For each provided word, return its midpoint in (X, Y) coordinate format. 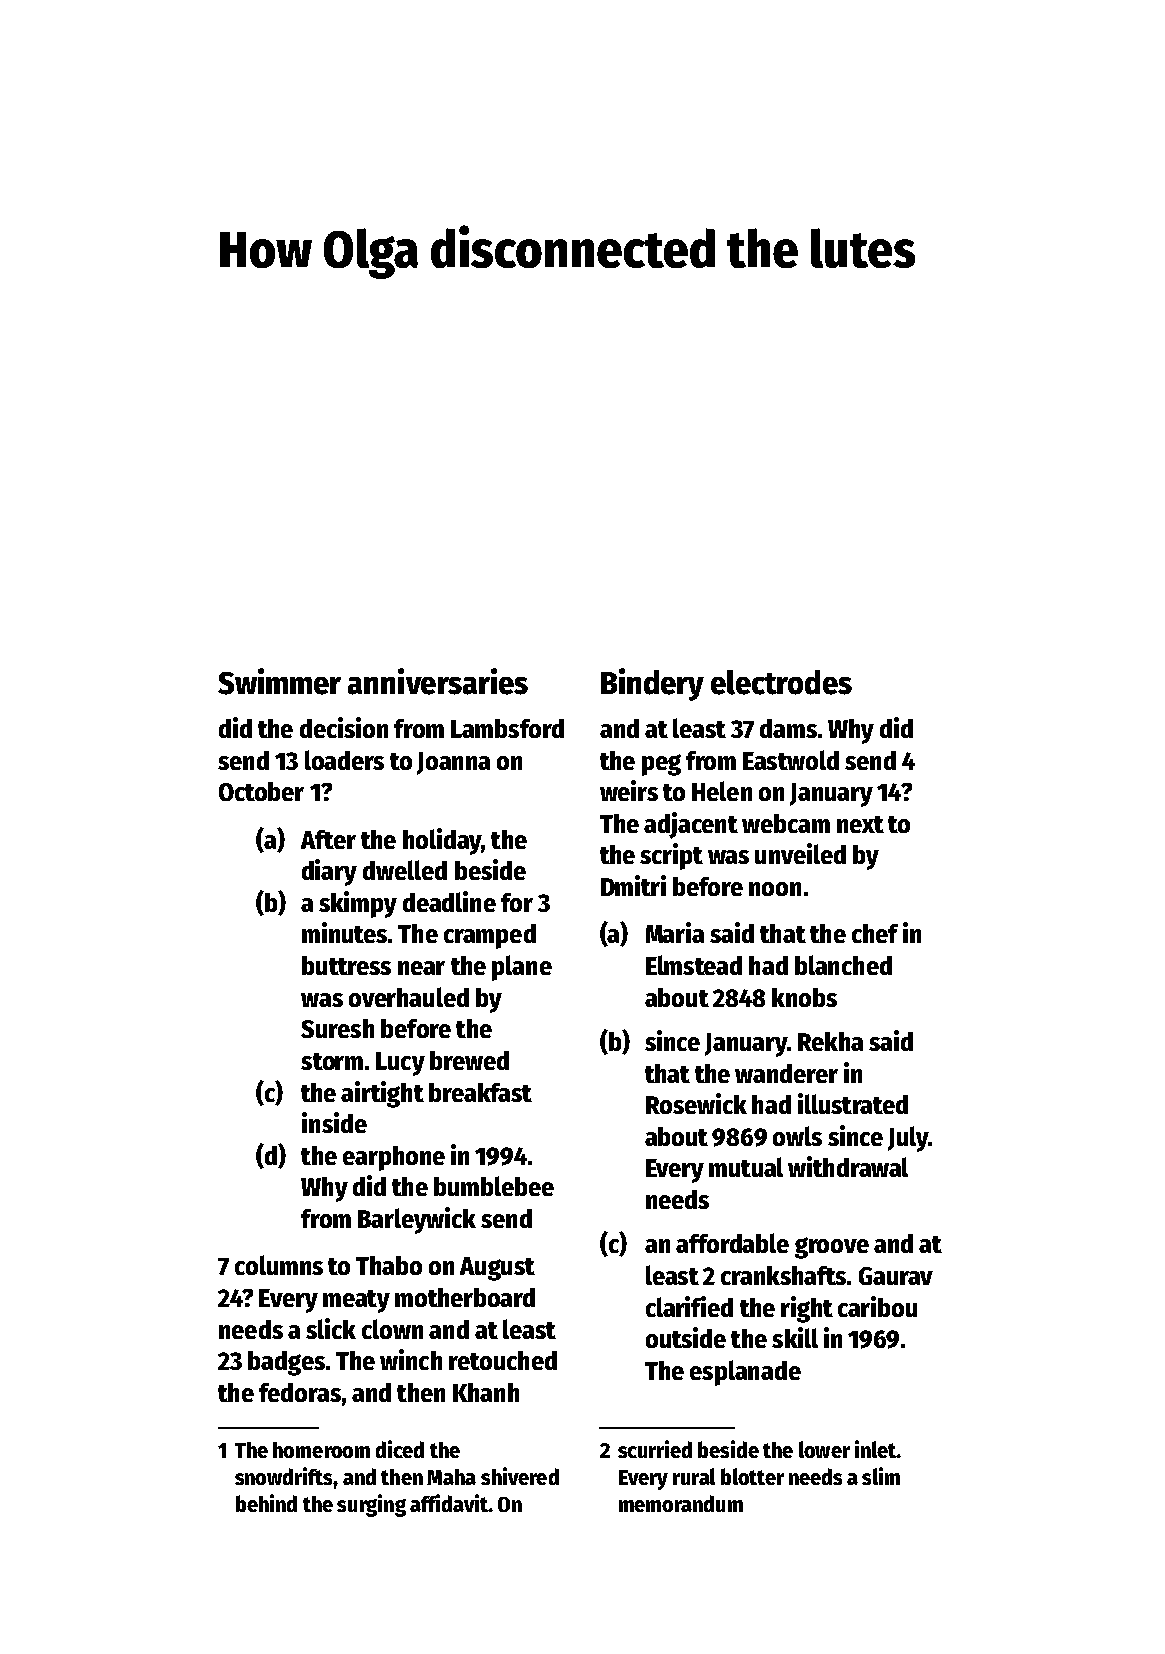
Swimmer (279, 681)
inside (334, 1122)
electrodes (781, 682)
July (908, 1139)
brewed (469, 1060)
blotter (752, 1476)
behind (266, 1503)
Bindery (652, 684)
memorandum (681, 1503)
